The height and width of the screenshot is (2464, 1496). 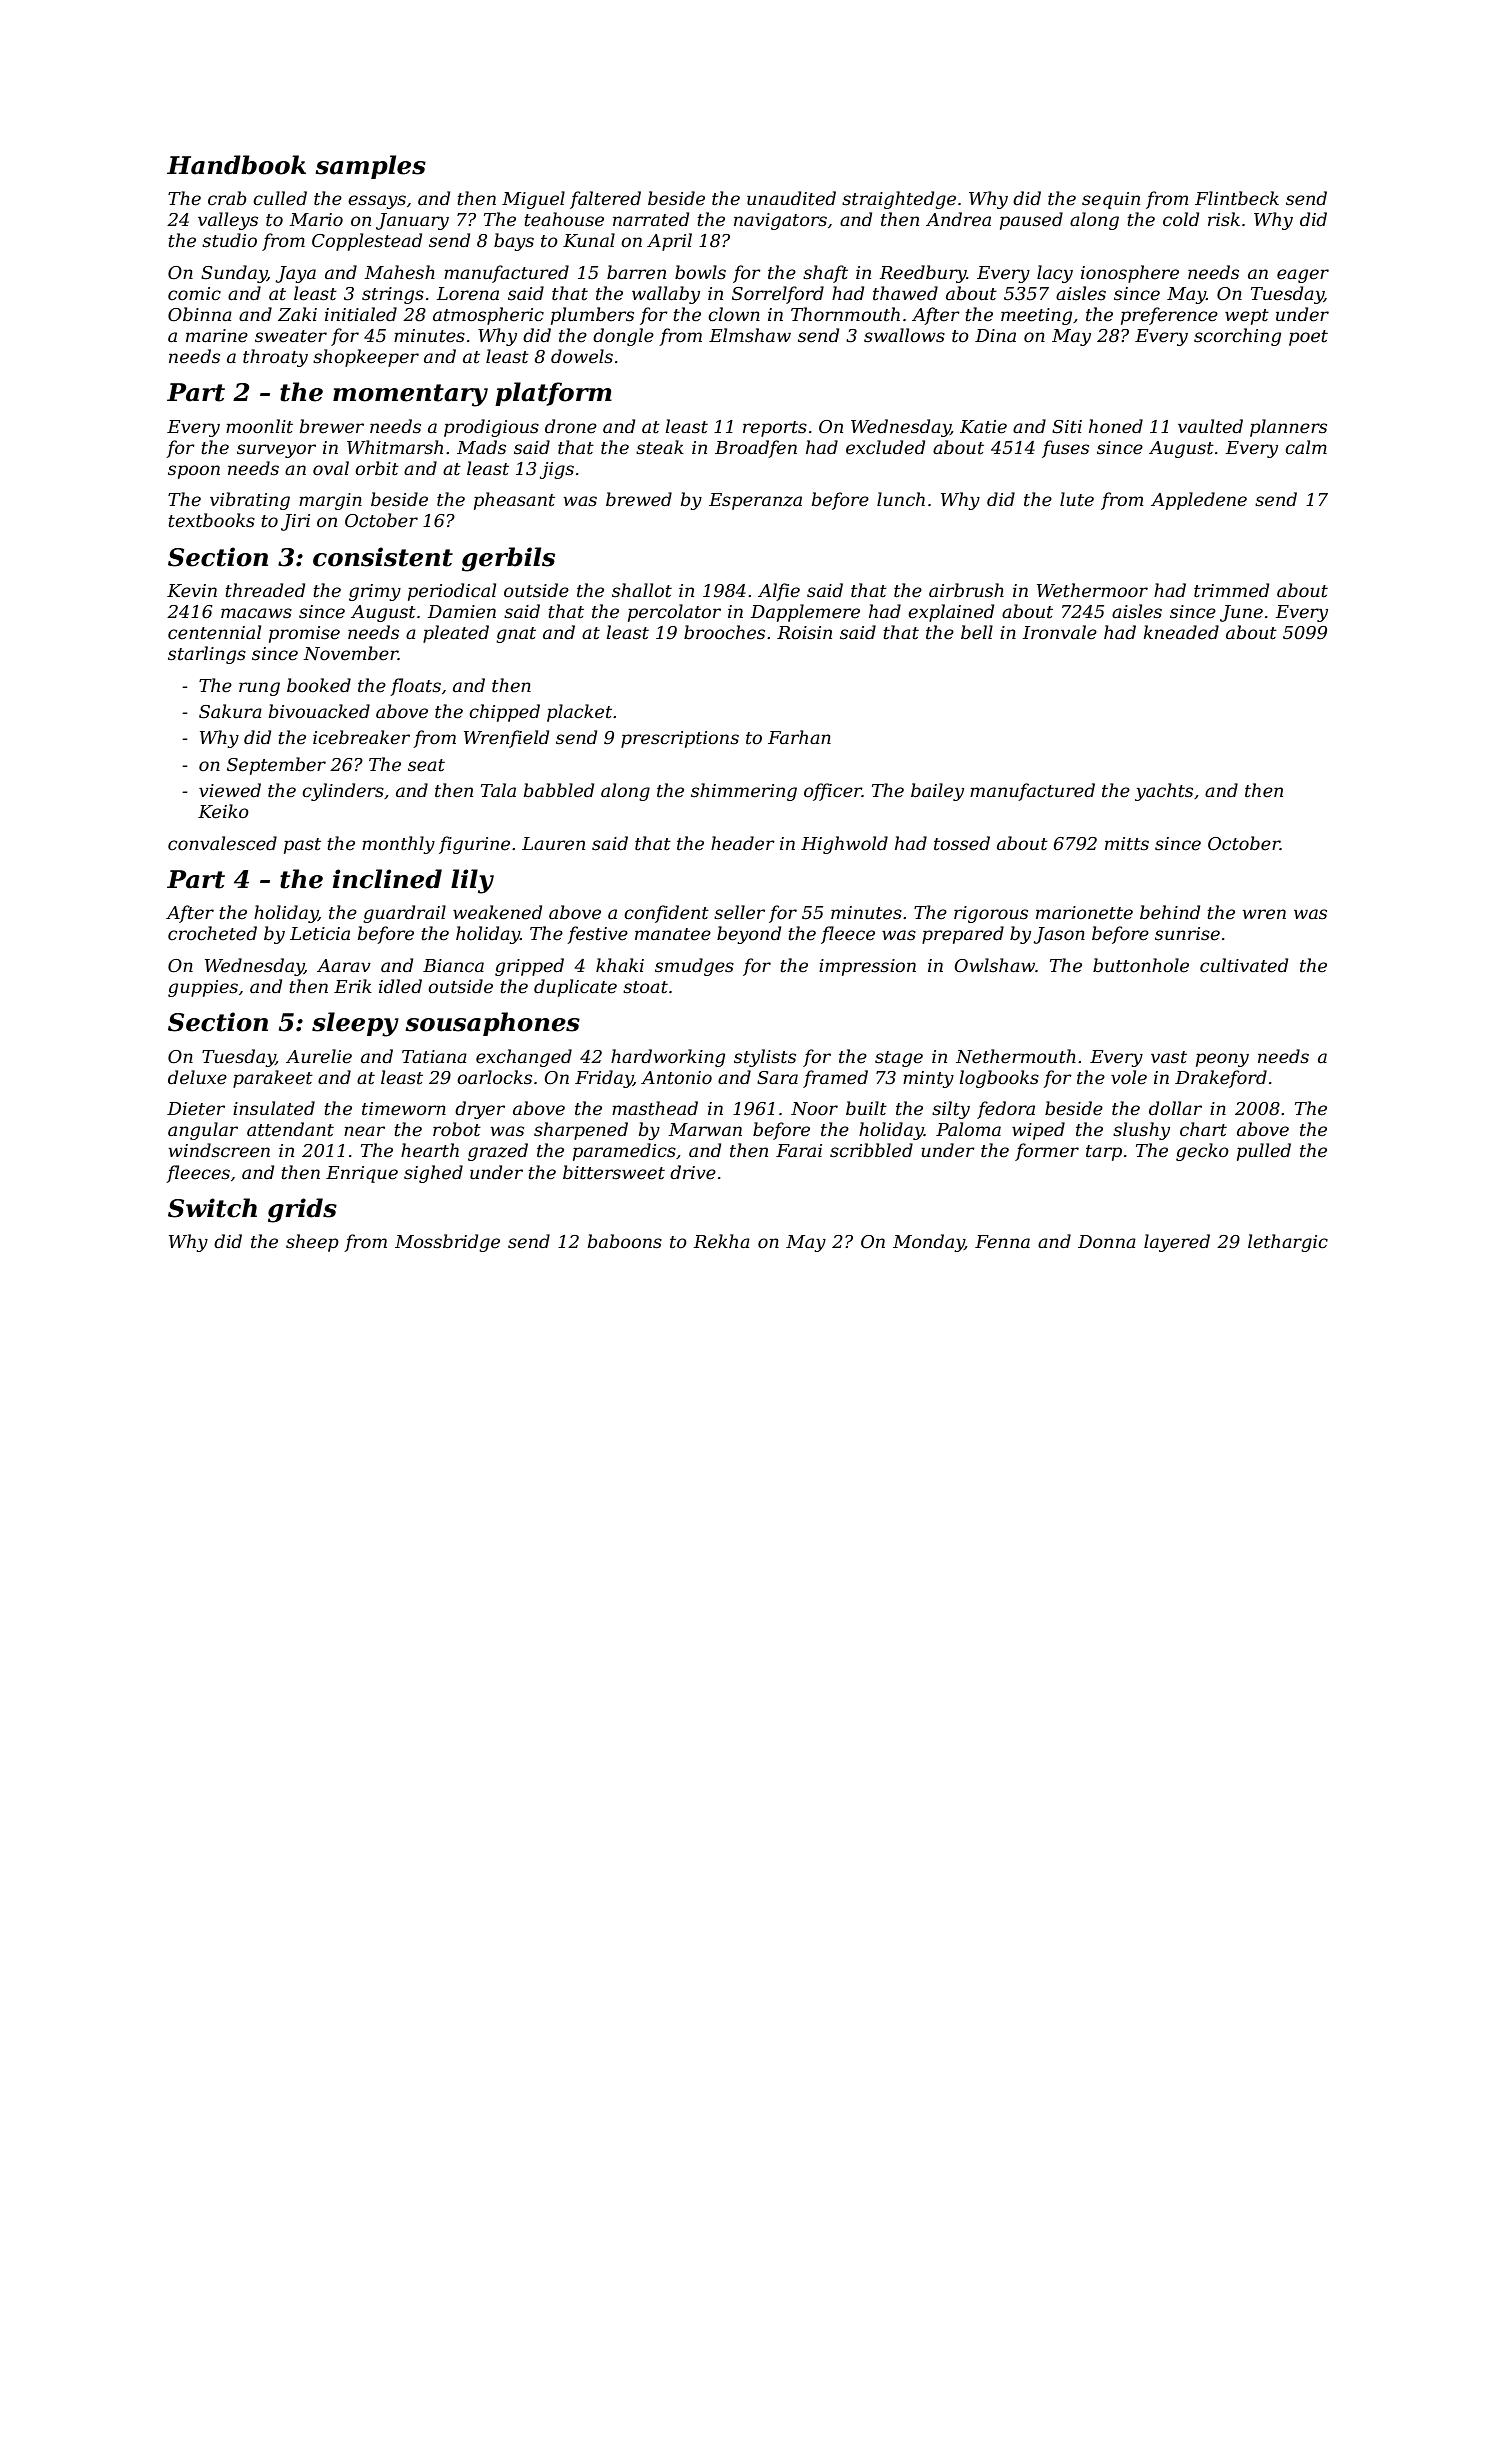 I want to click on surveyor, so click(x=276, y=451).
